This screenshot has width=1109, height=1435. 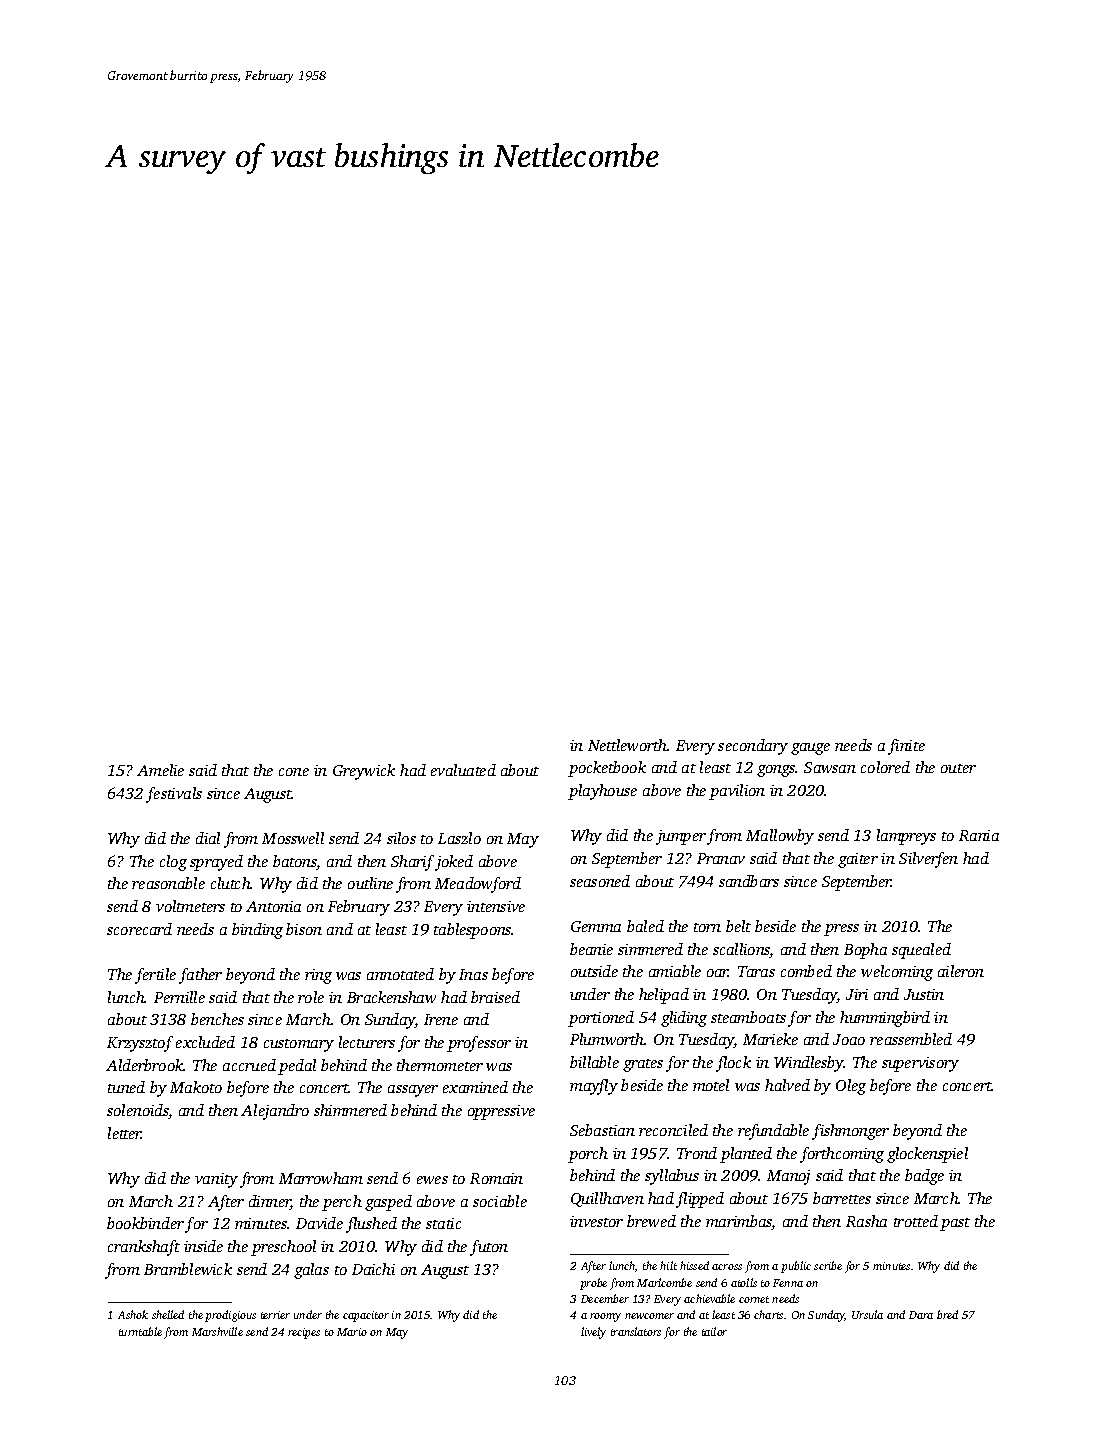 I want to click on Pernille, so click(x=179, y=997).
